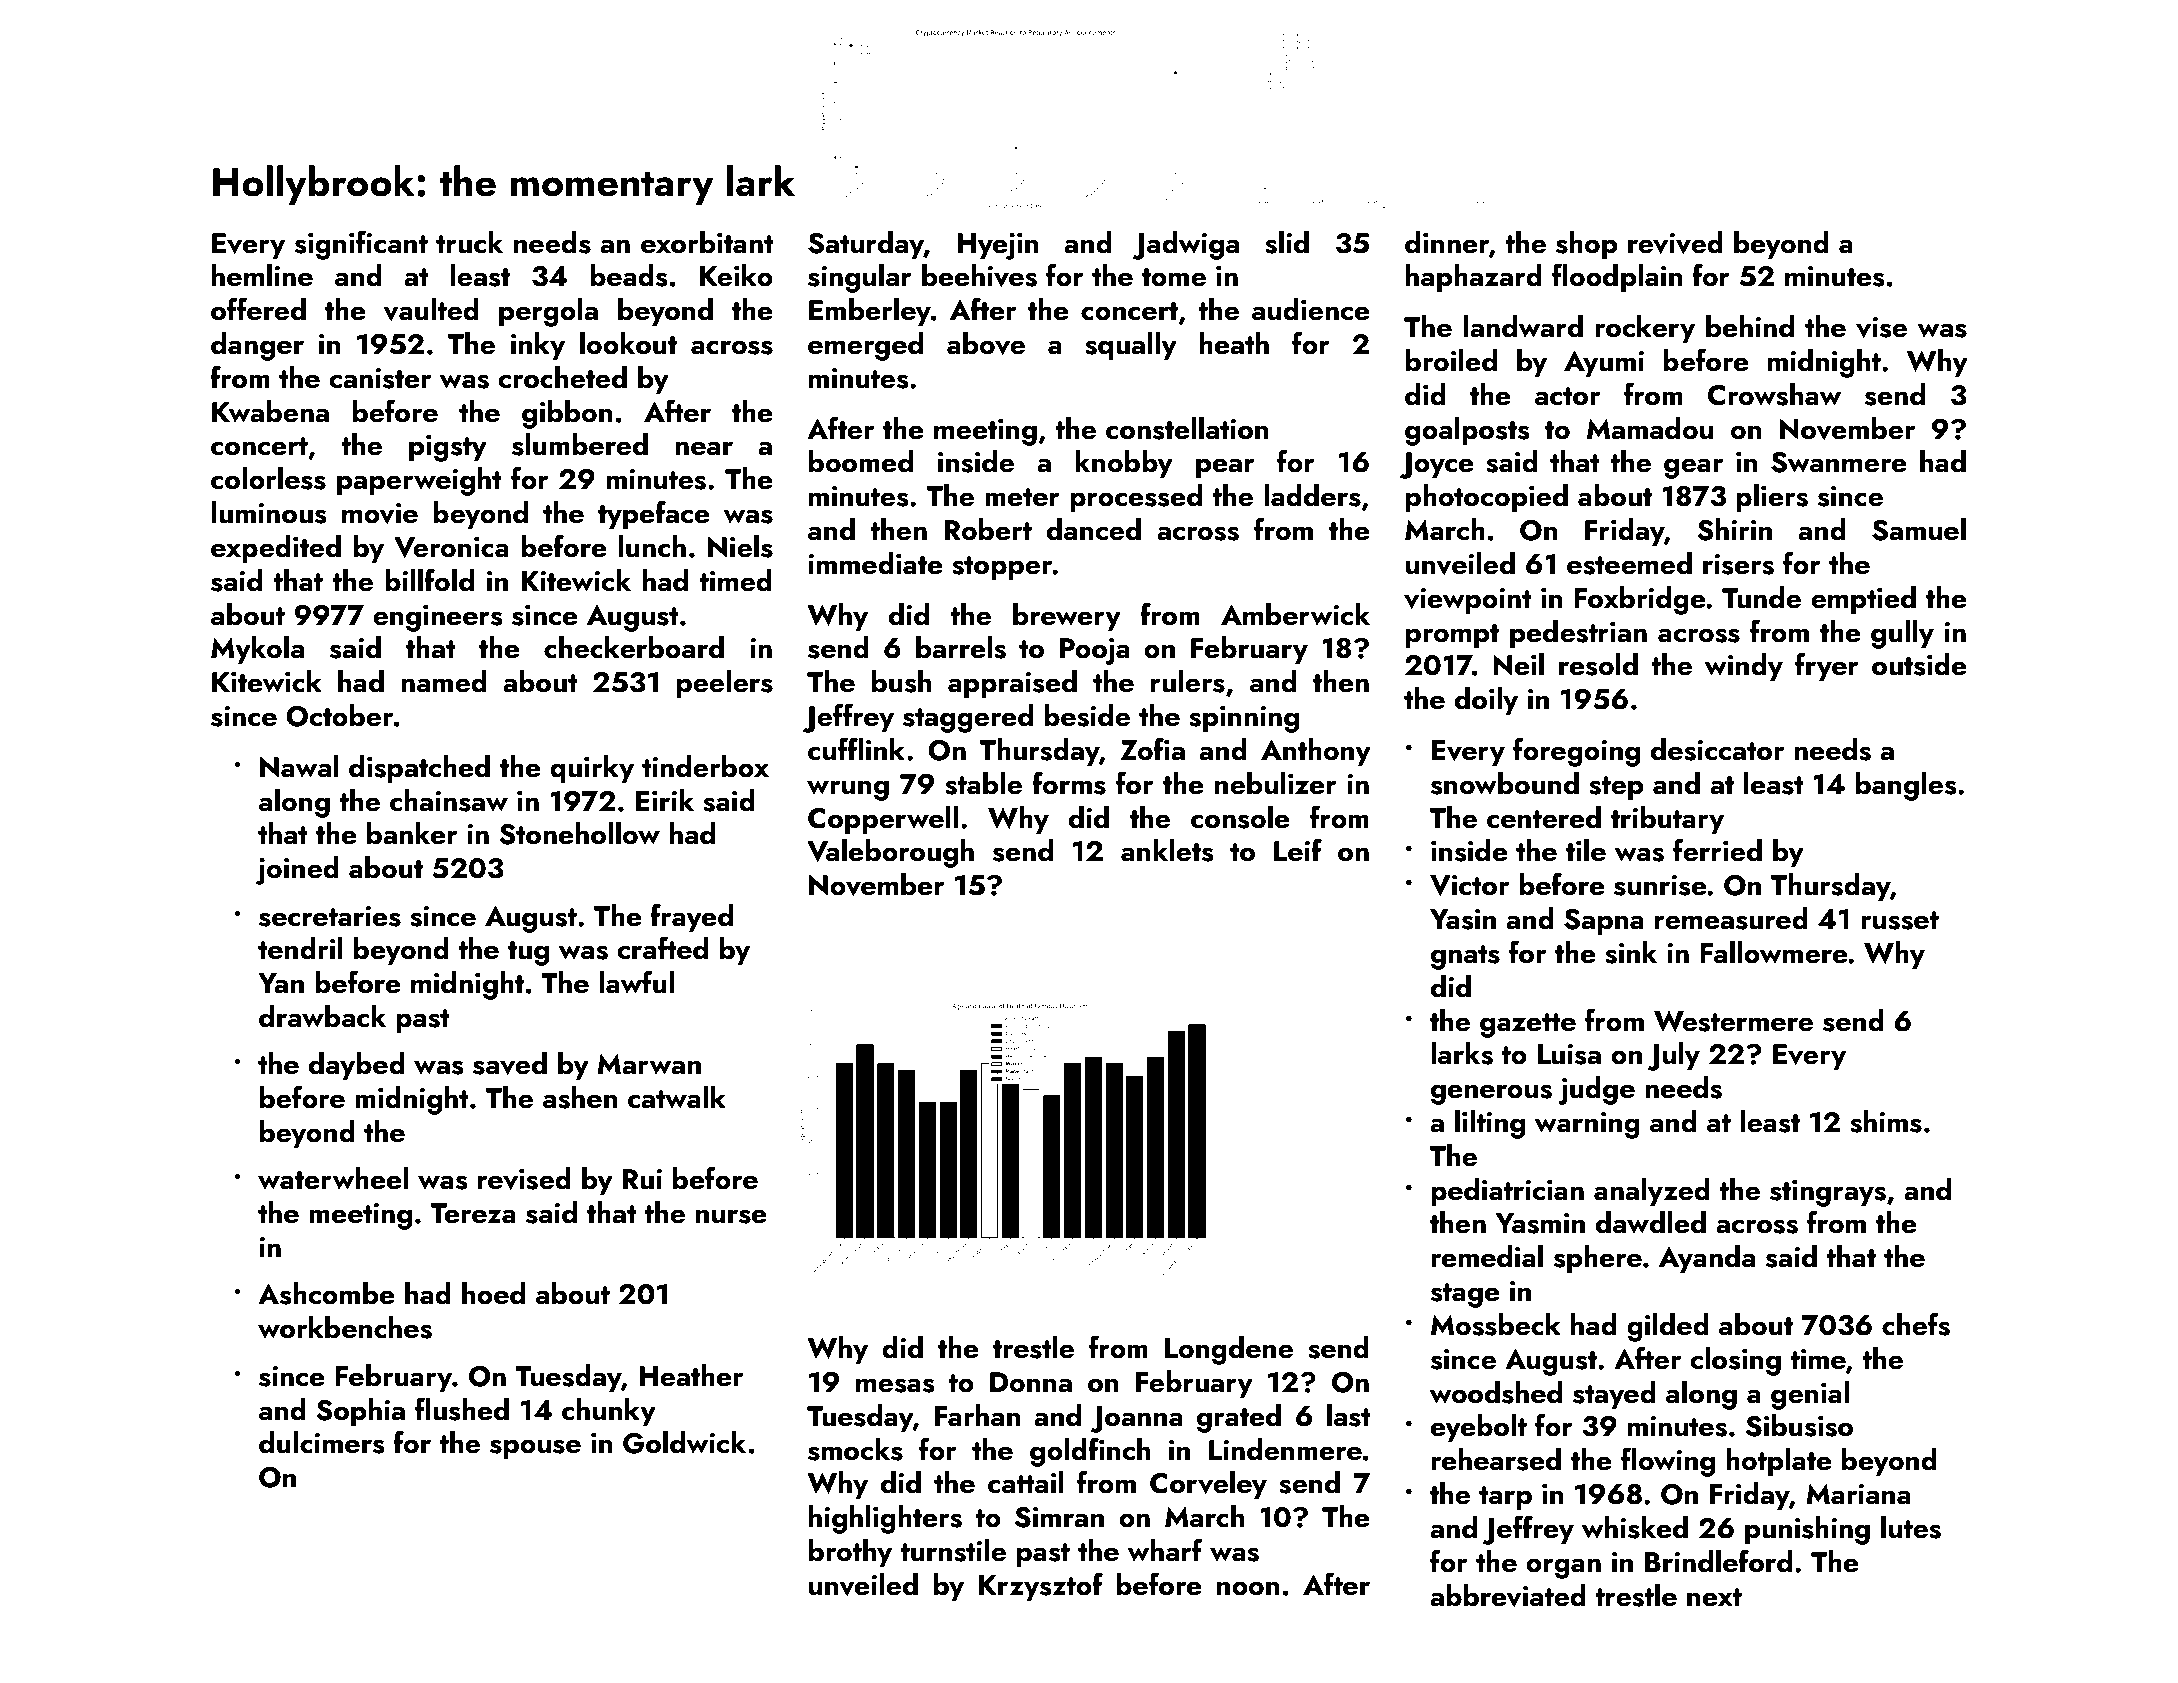 The image size is (2178, 1683). What do you see at coordinates (1707, 1259) in the page?
I see `Ayanda` at bounding box center [1707, 1259].
